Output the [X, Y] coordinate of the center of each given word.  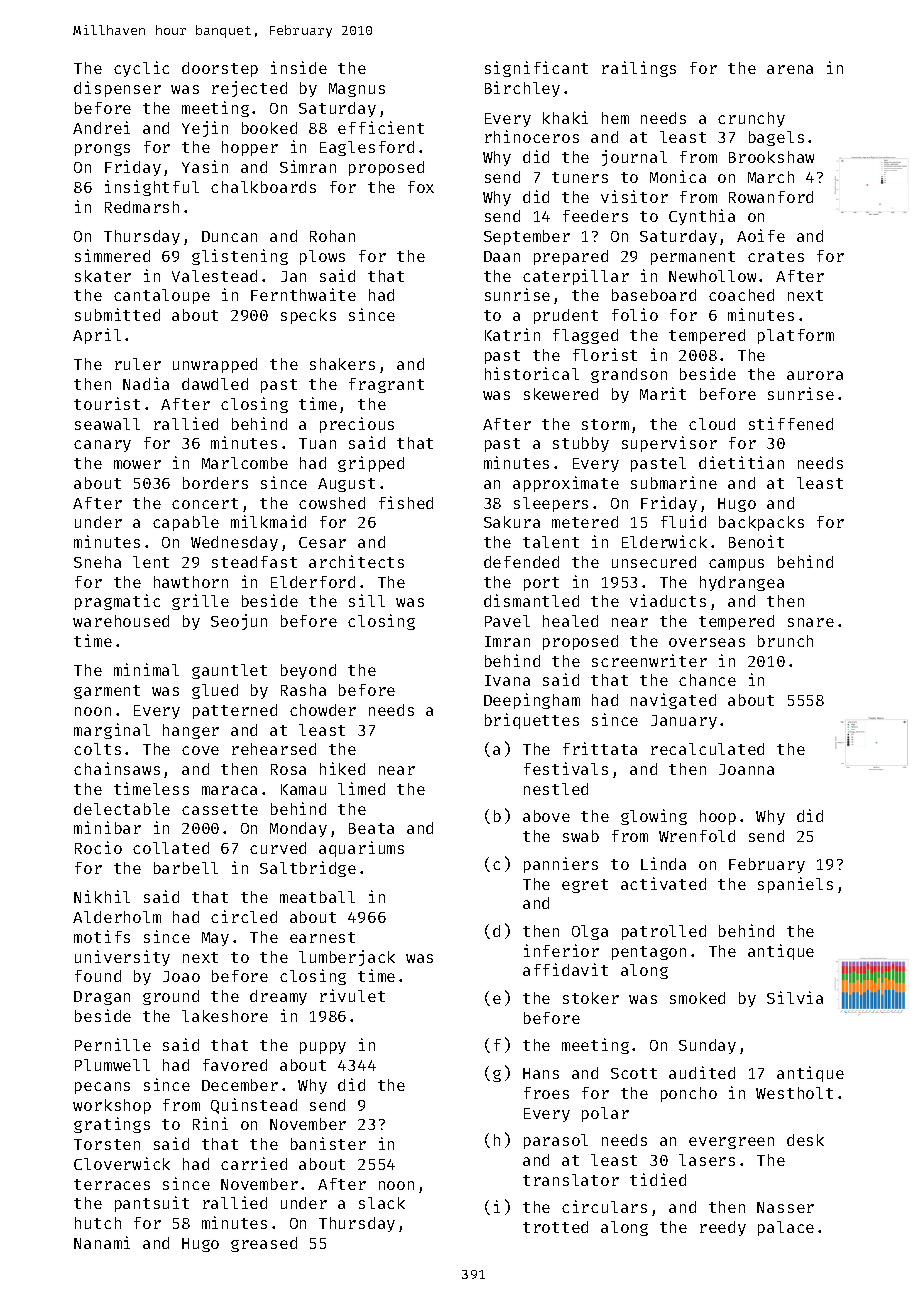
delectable [122, 809]
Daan [502, 256]
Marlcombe [245, 463]
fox [421, 187]
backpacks [761, 523]
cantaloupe [162, 296]
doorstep [220, 69]
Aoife [761, 235]
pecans [102, 1088]
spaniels [795, 885]
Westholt [794, 1093]
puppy [323, 1048]
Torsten [107, 1144]
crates [776, 256]
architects [356, 561]
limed [361, 788]
